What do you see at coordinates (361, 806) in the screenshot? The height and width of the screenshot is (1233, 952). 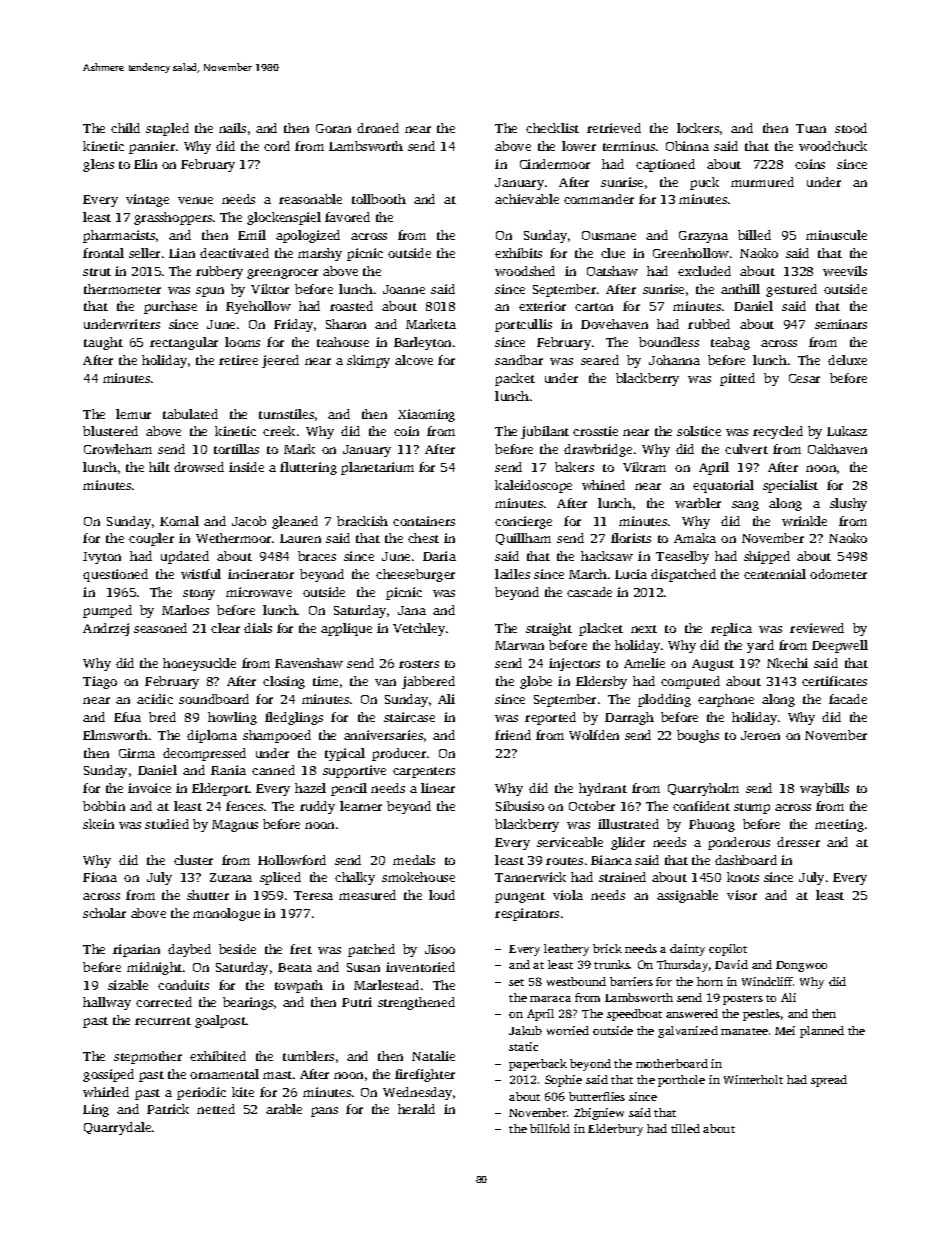 I see `learner` at bounding box center [361, 806].
